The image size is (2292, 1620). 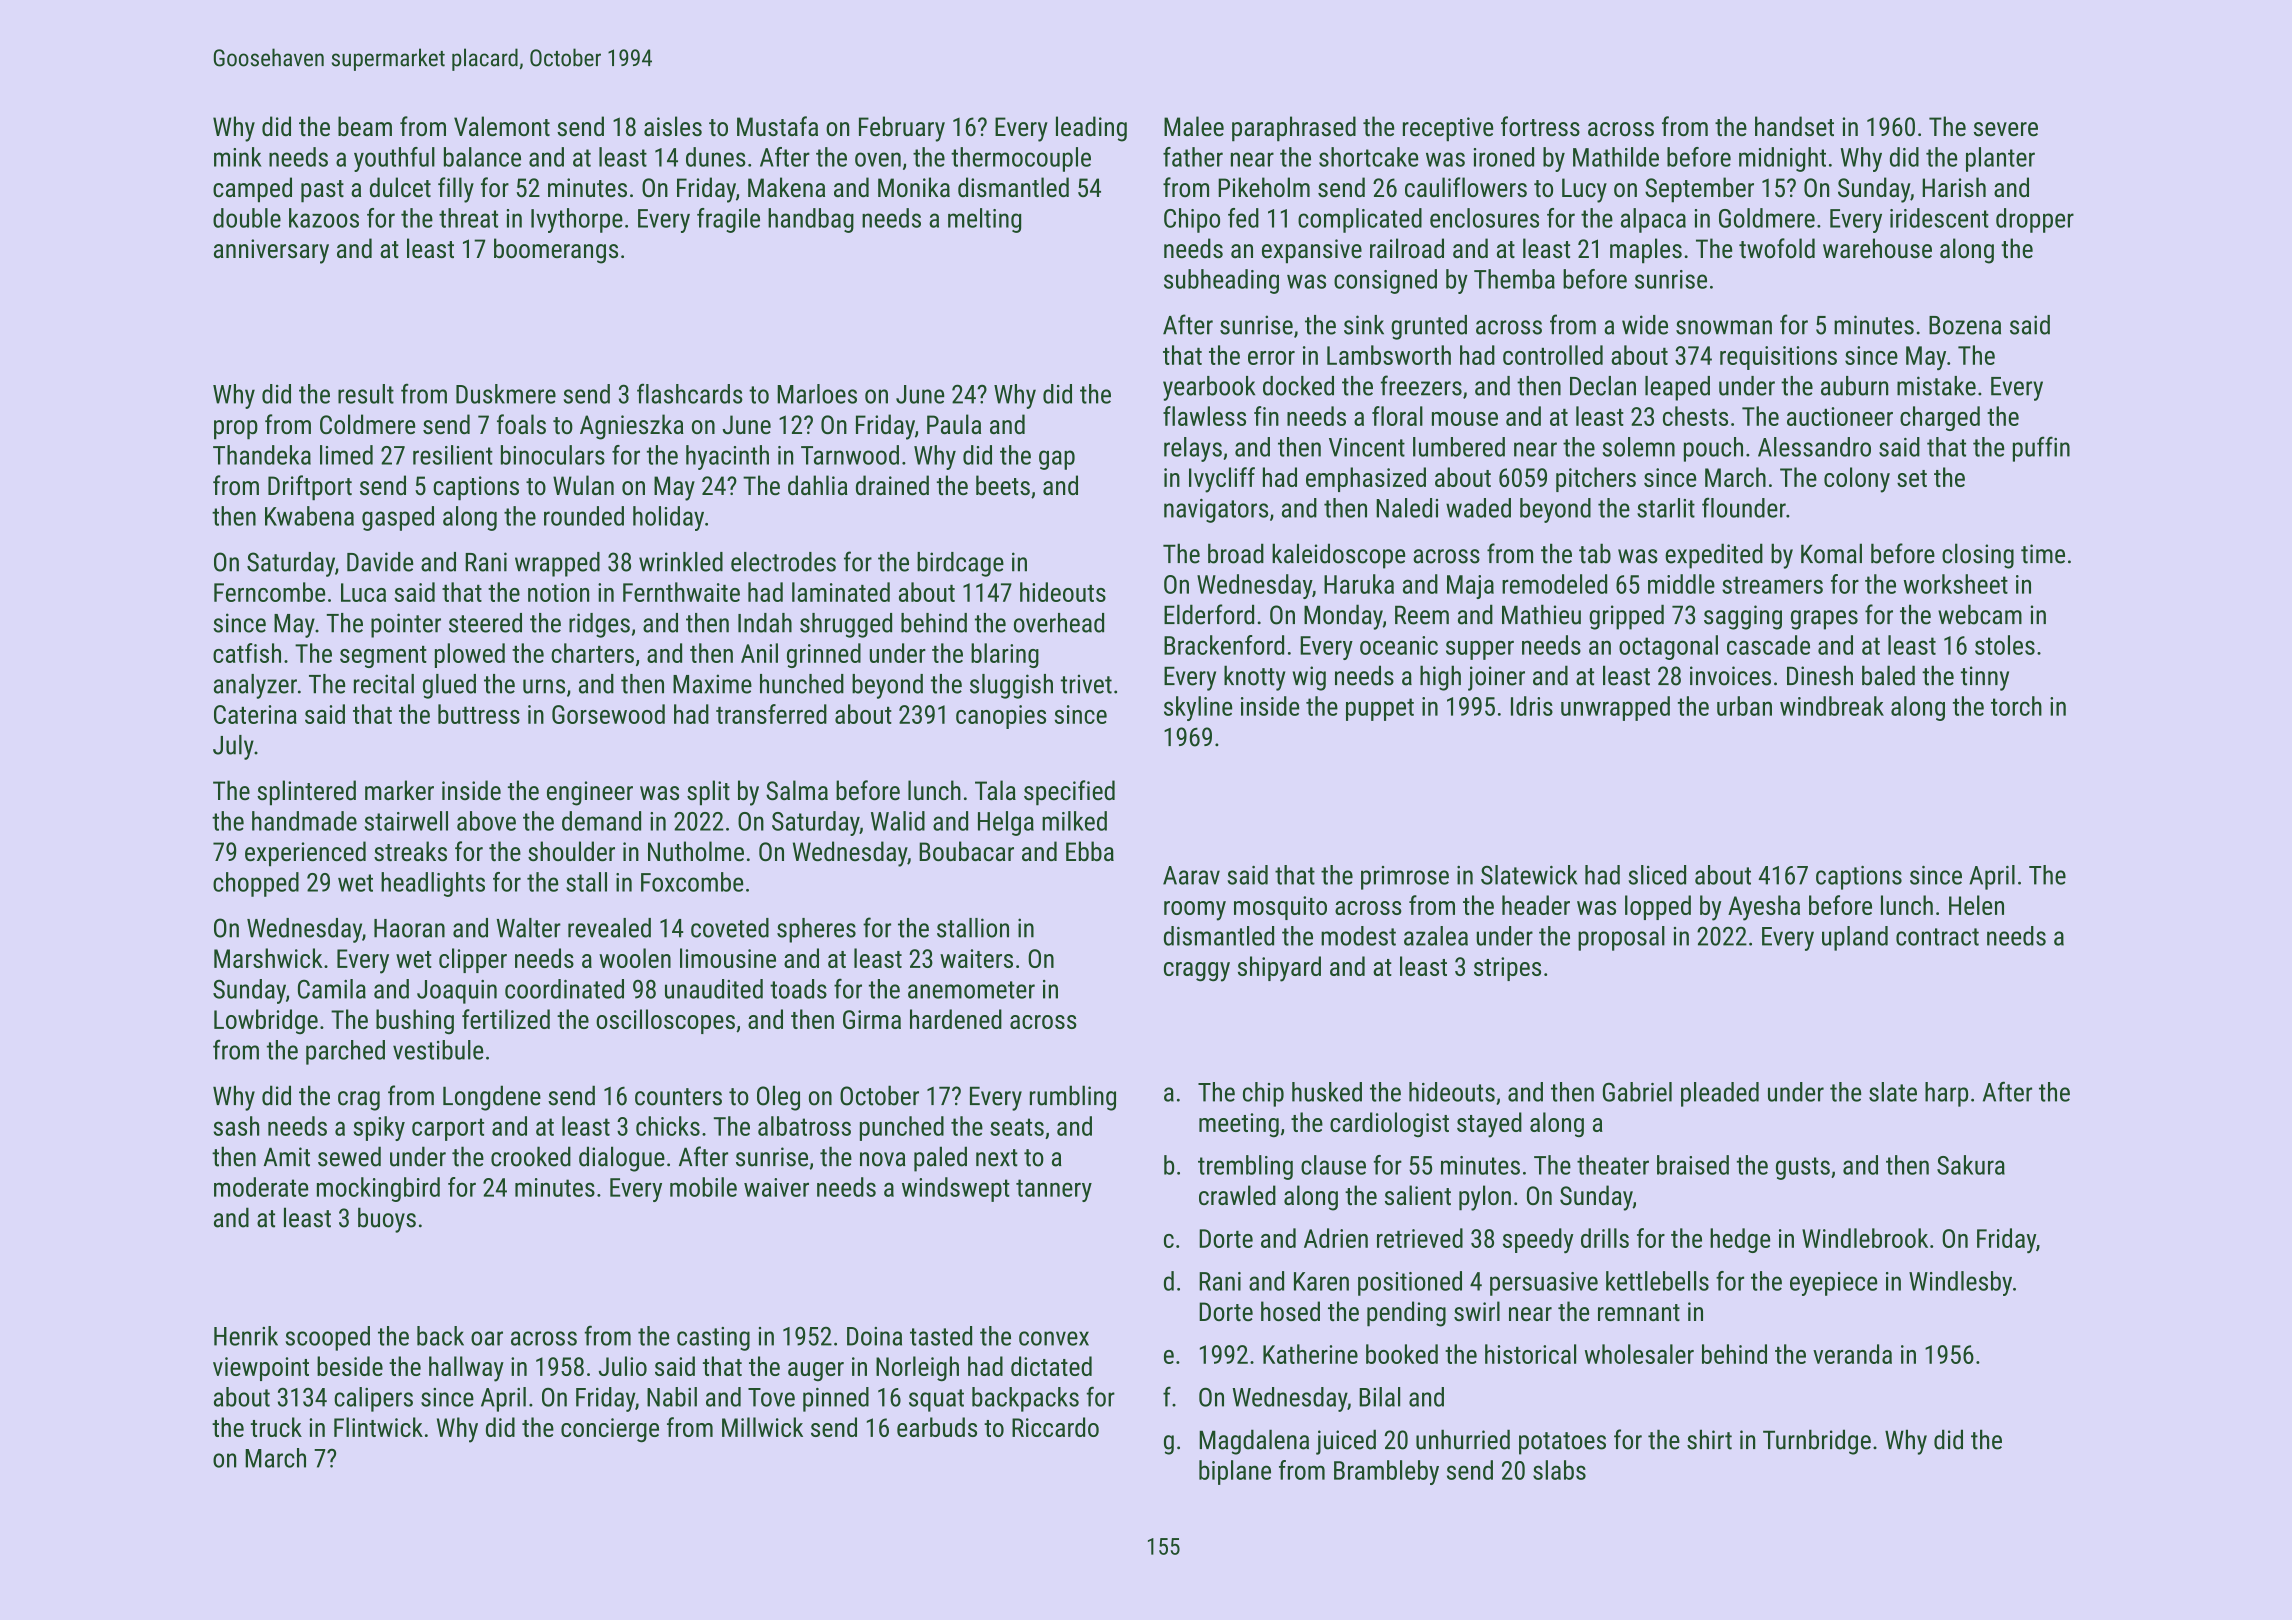 What do you see at coordinates (1559, 1470) in the screenshot?
I see `slabs` at bounding box center [1559, 1470].
